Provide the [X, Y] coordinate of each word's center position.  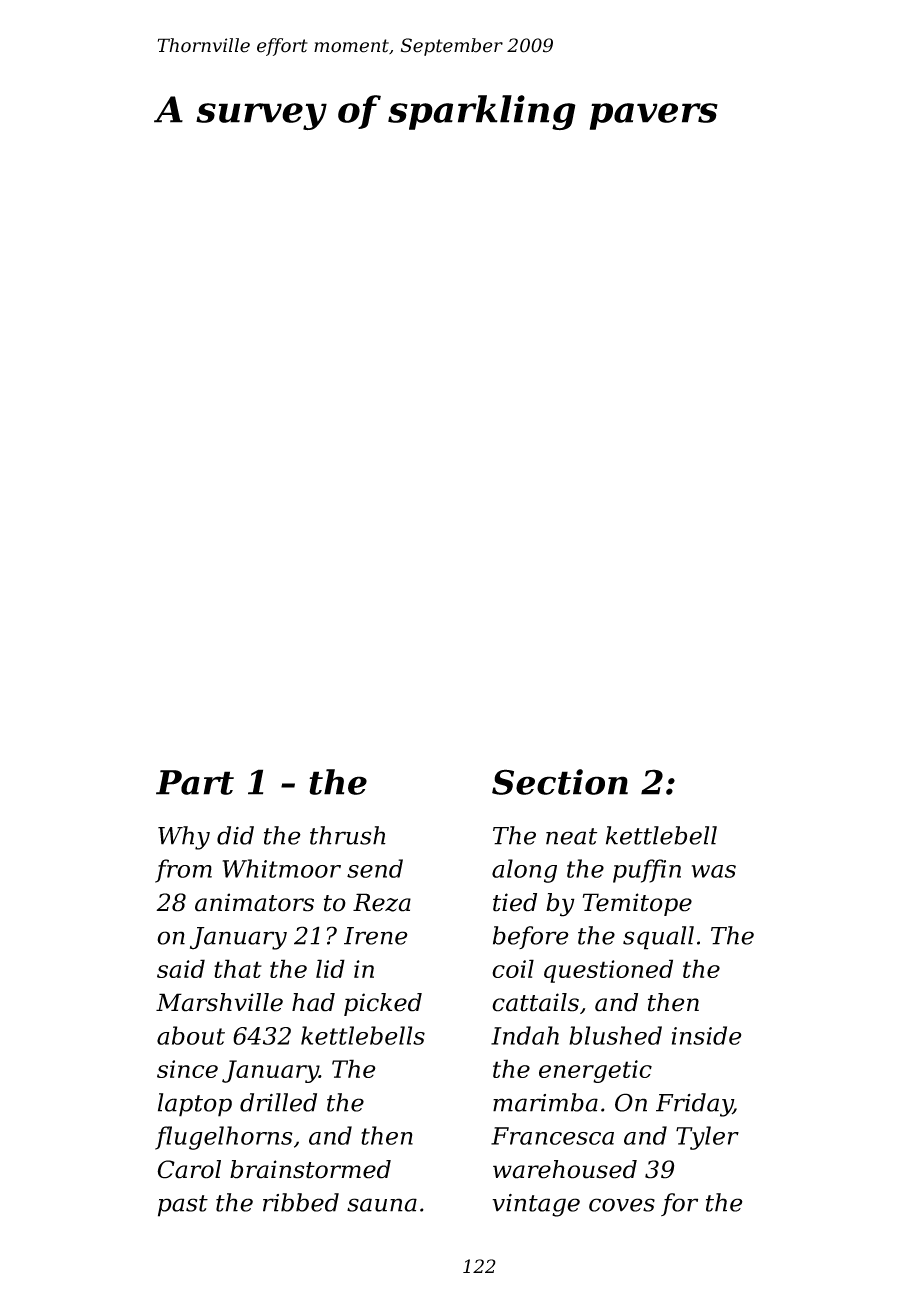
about [191, 1035]
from [183, 871]
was [714, 871]
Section [560, 782]
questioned [608, 971]
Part [195, 782]
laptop [195, 1105]
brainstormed [310, 1169]
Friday [694, 1105]
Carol [189, 1169]
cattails [535, 1002]
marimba [545, 1102]
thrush [348, 835]
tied [515, 902]
